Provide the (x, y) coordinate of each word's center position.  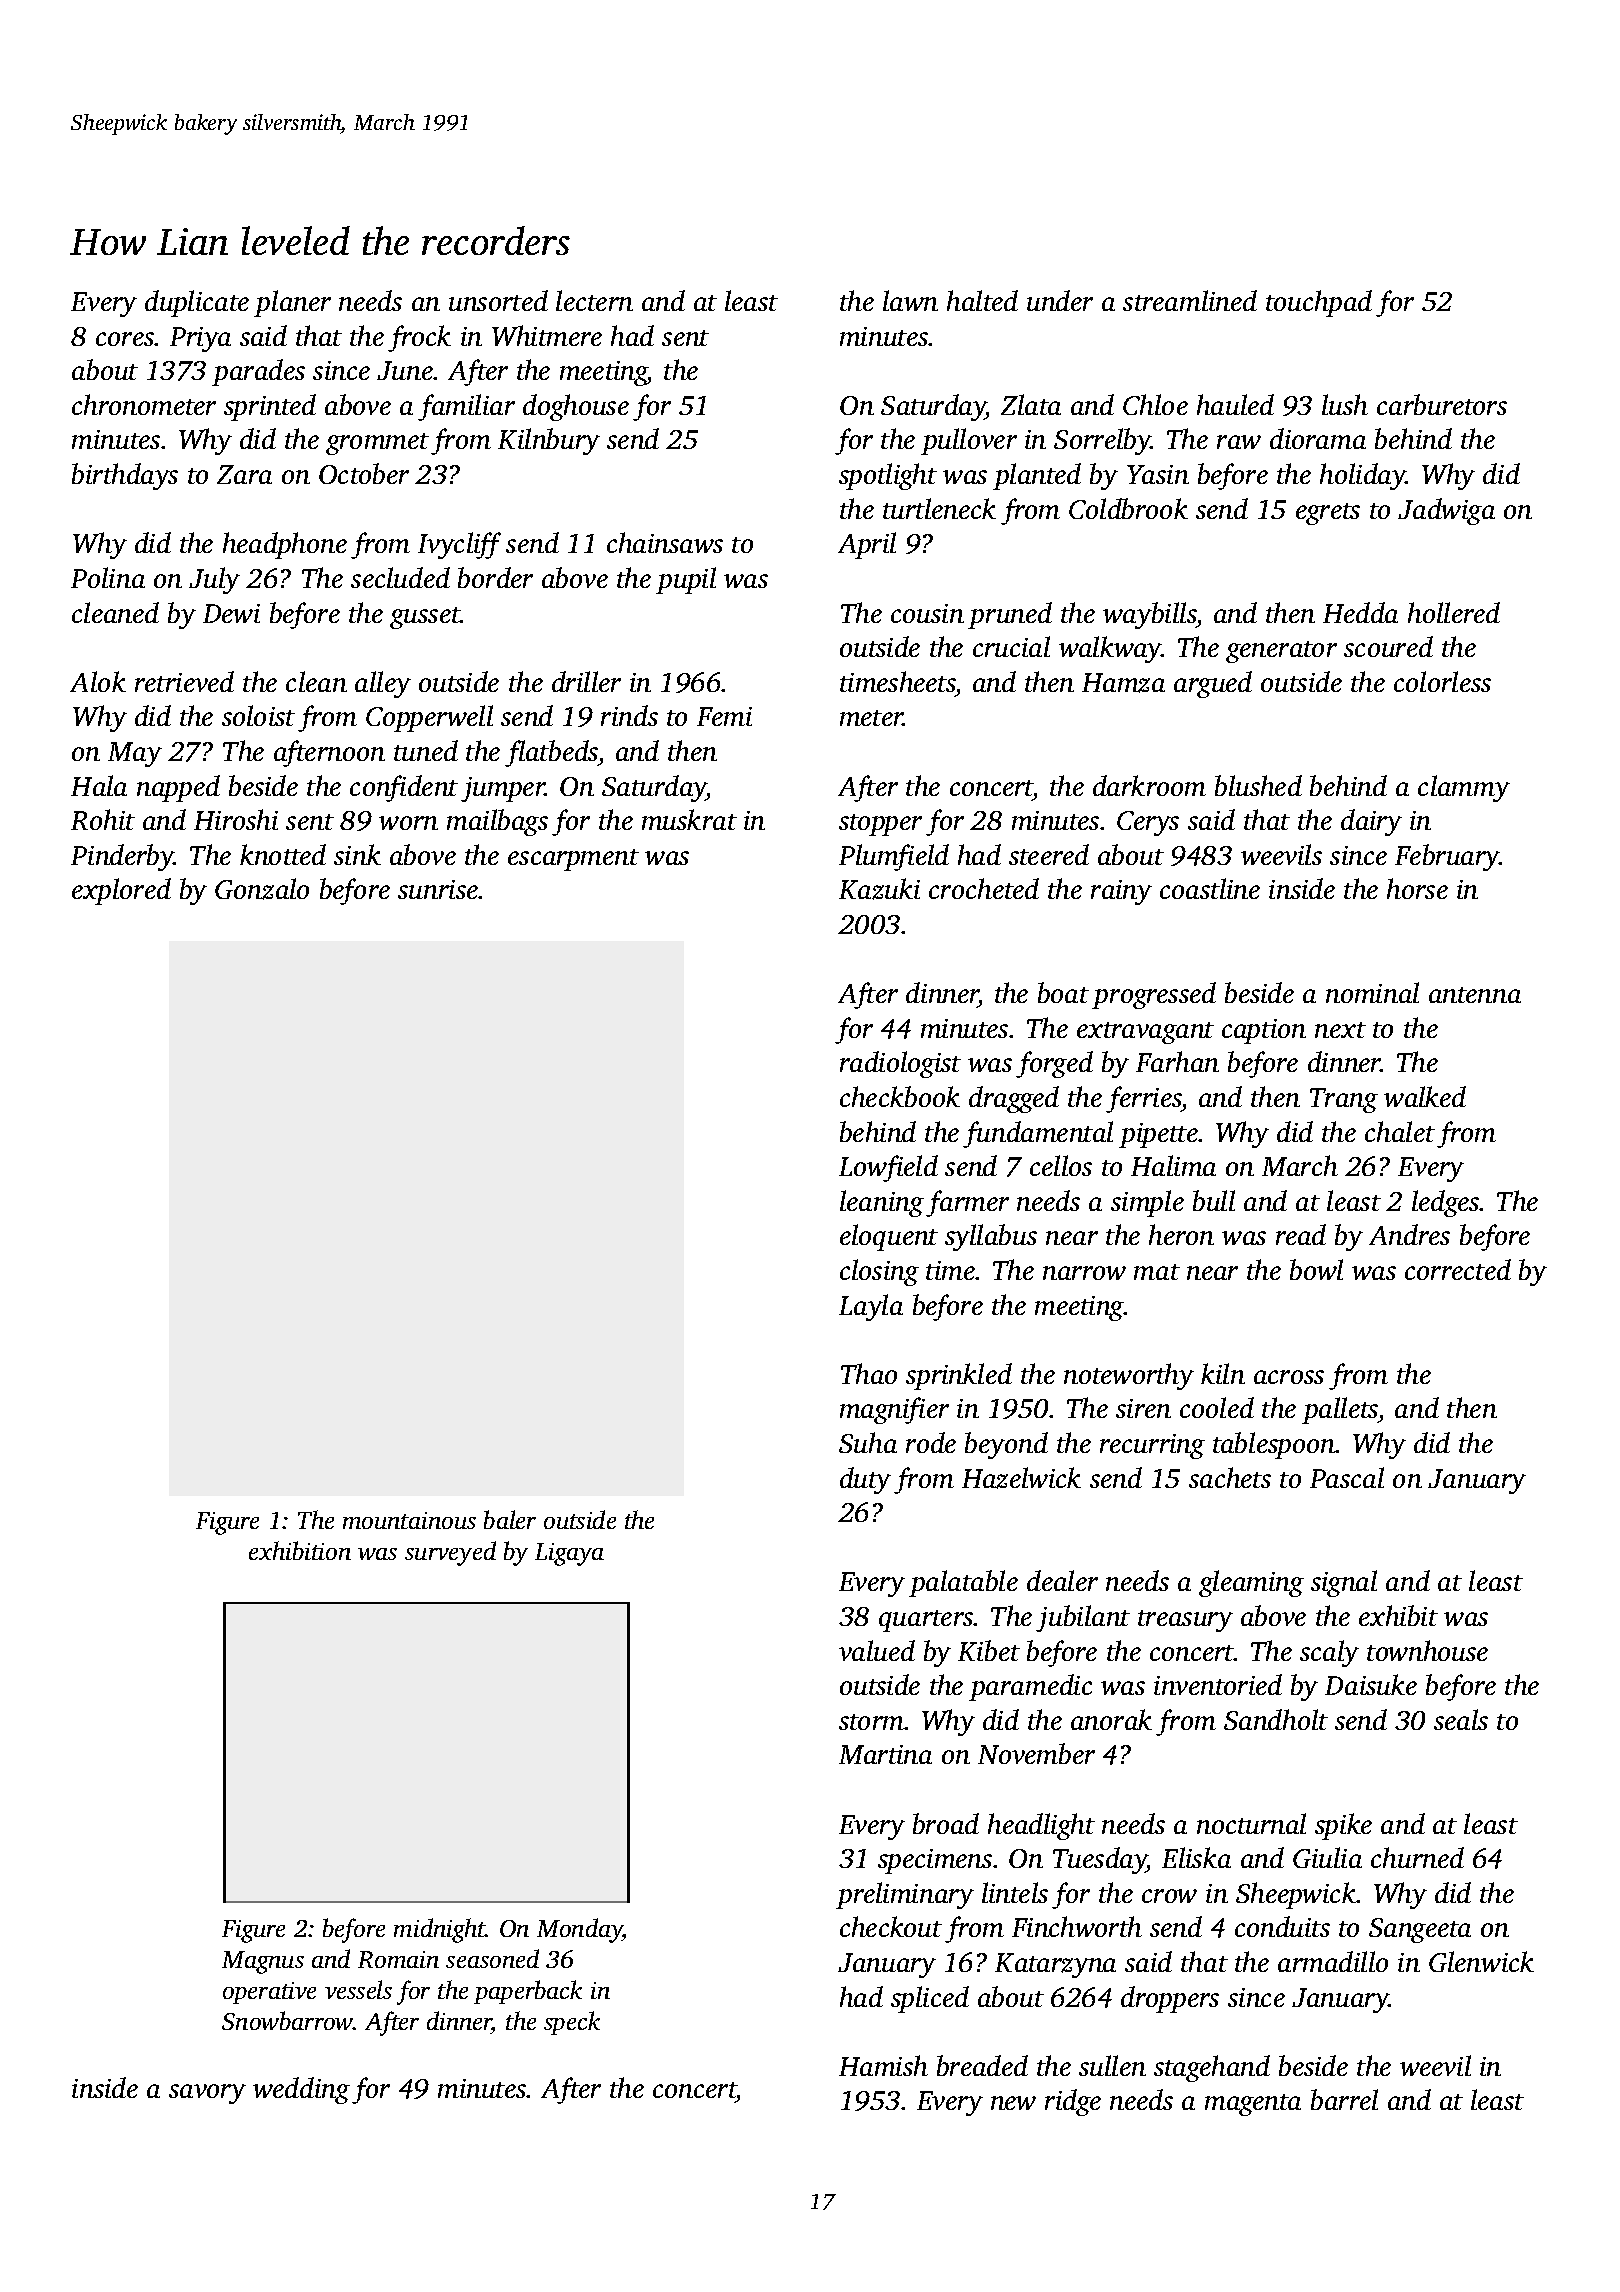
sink (357, 854)
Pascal (1347, 1477)
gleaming (1251, 1583)
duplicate (197, 303)
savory (207, 2094)
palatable (963, 1583)
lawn (910, 300)
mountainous (409, 1520)
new (1013, 2103)
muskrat (689, 819)
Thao (869, 1373)
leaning (882, 1203)
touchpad (1319, 303)
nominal (1372, 992)
